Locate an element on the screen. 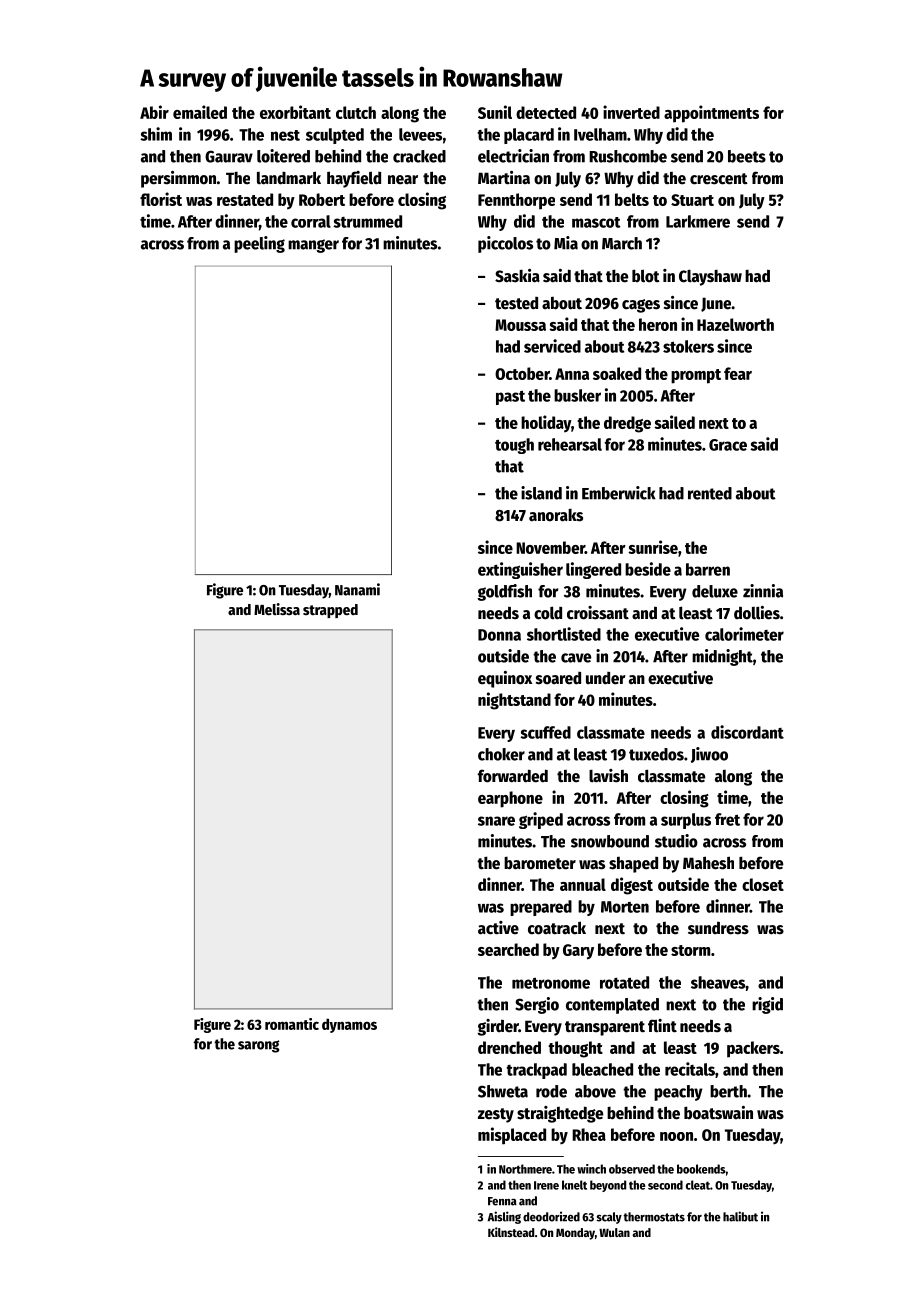  Sunil is located at coordinates (495, 112).
